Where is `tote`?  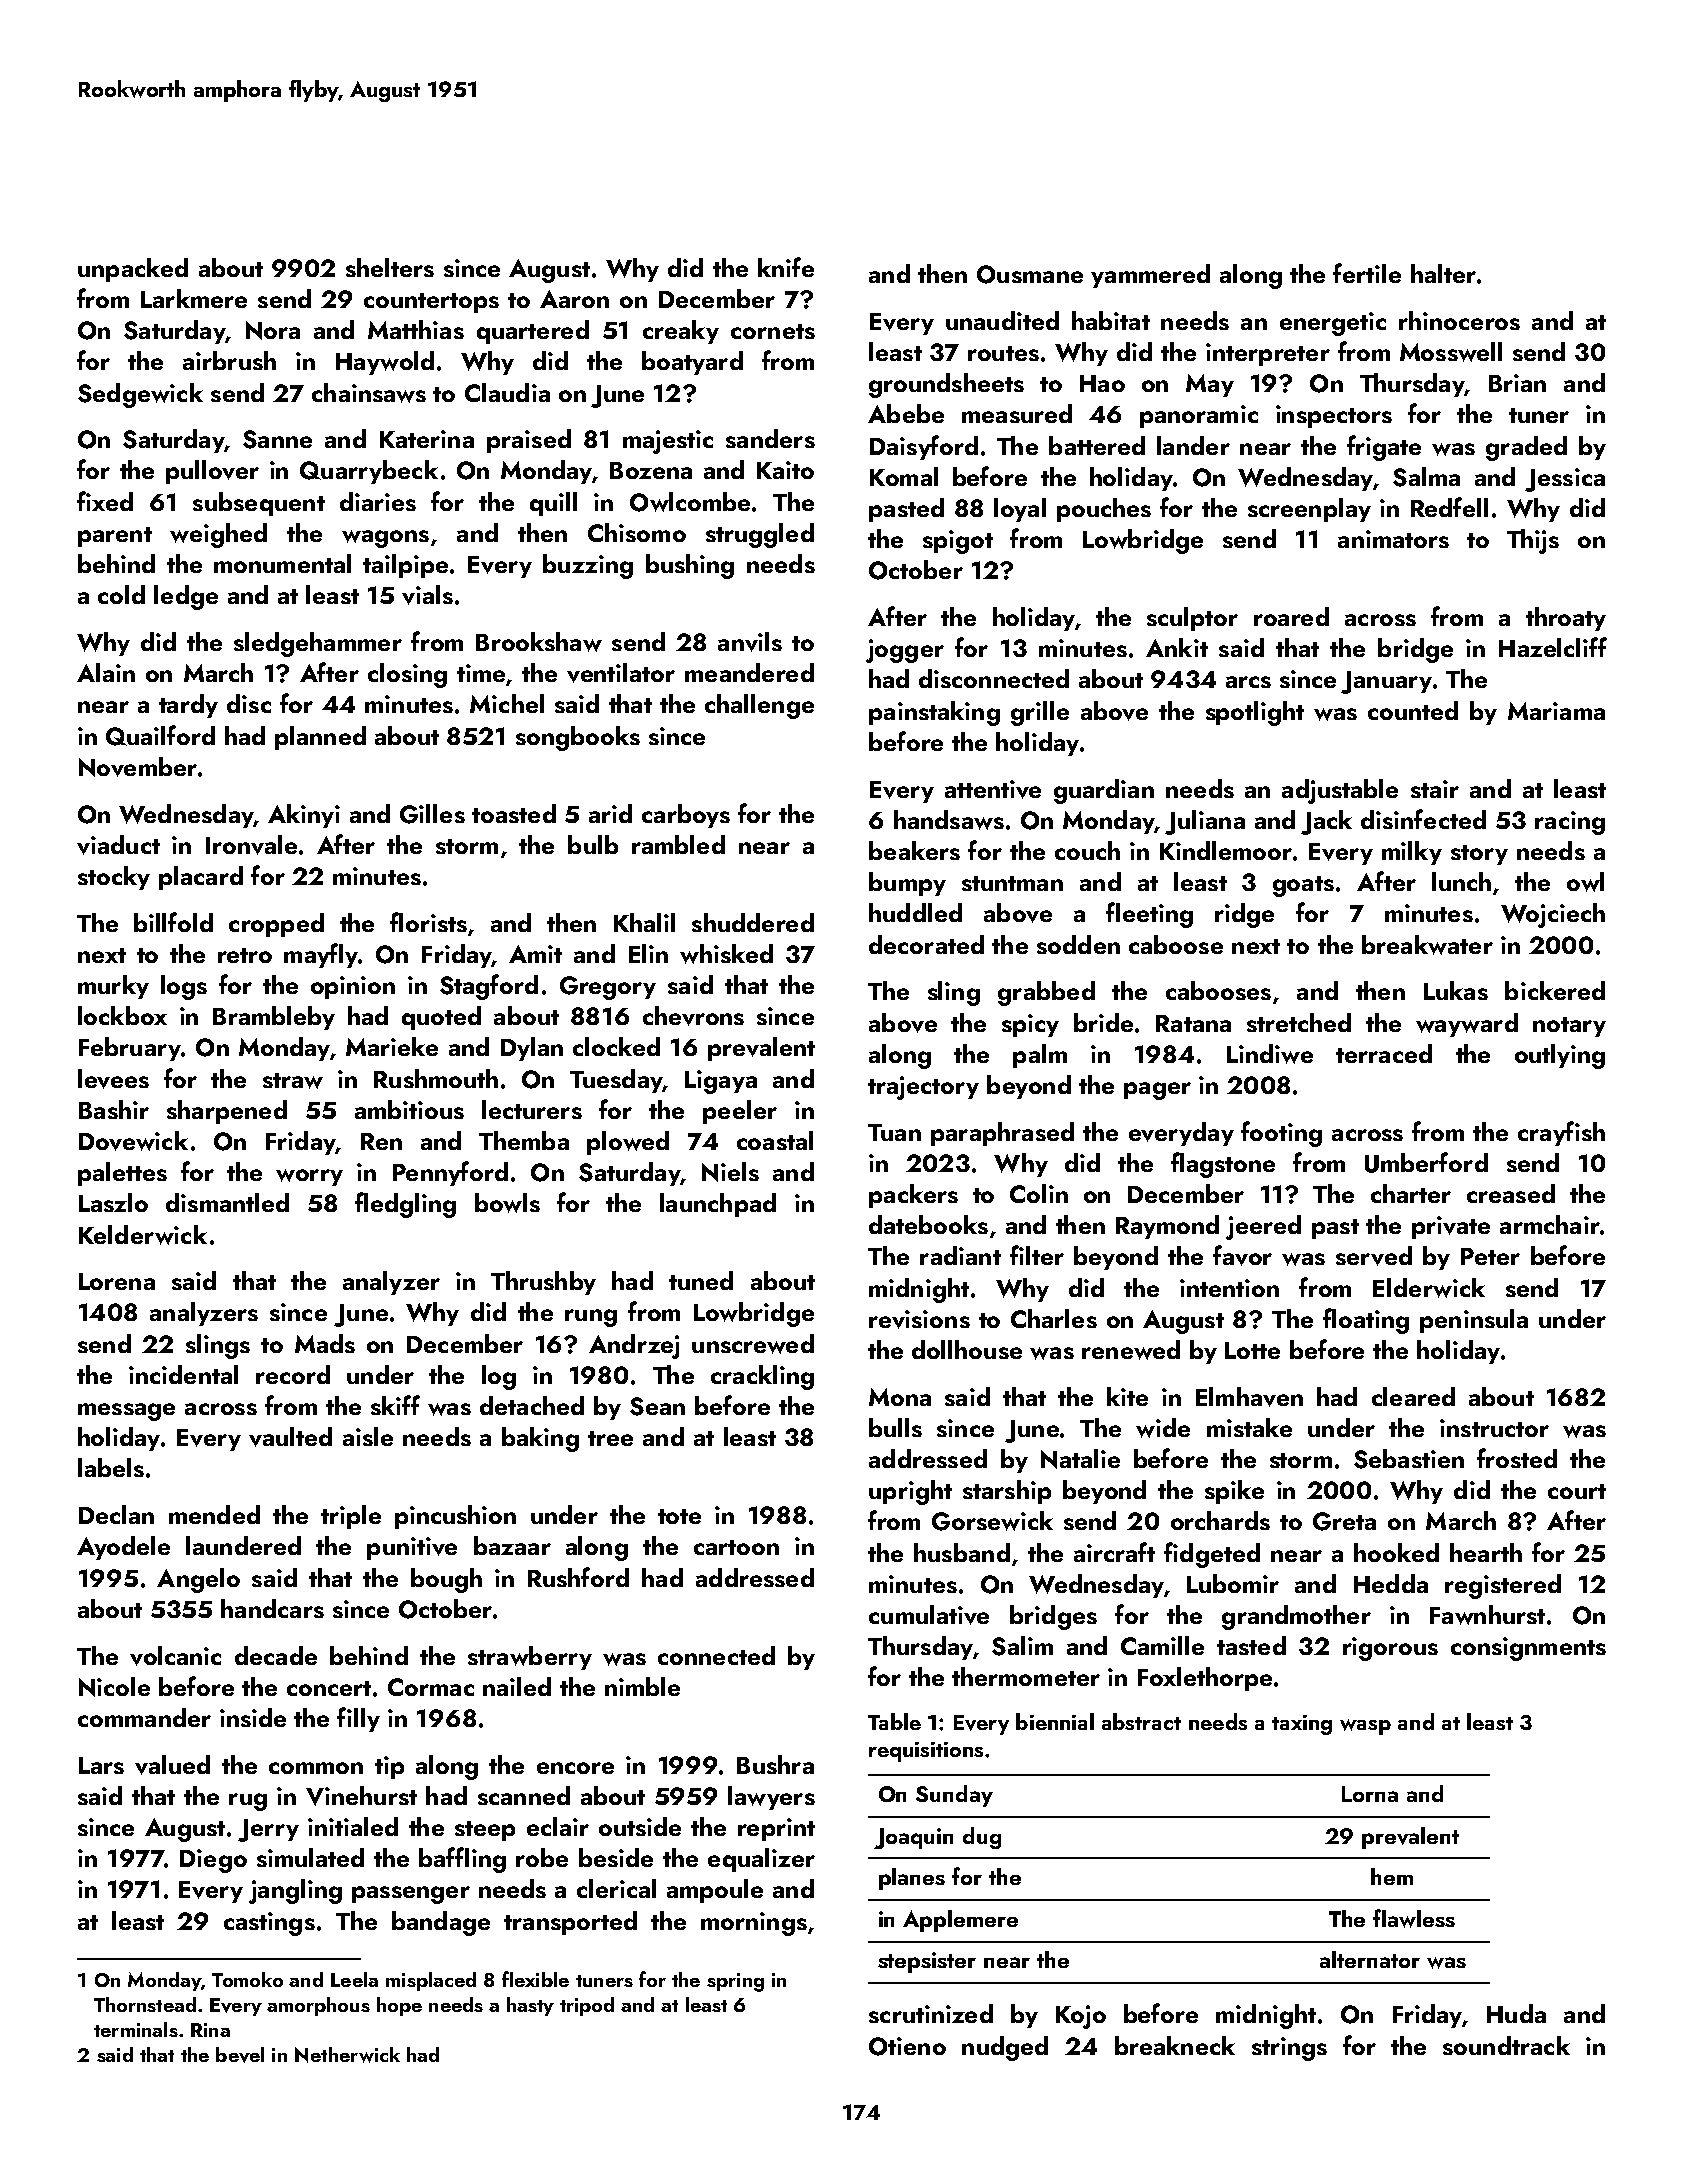
tote is located at coordinates (679, 1516).
